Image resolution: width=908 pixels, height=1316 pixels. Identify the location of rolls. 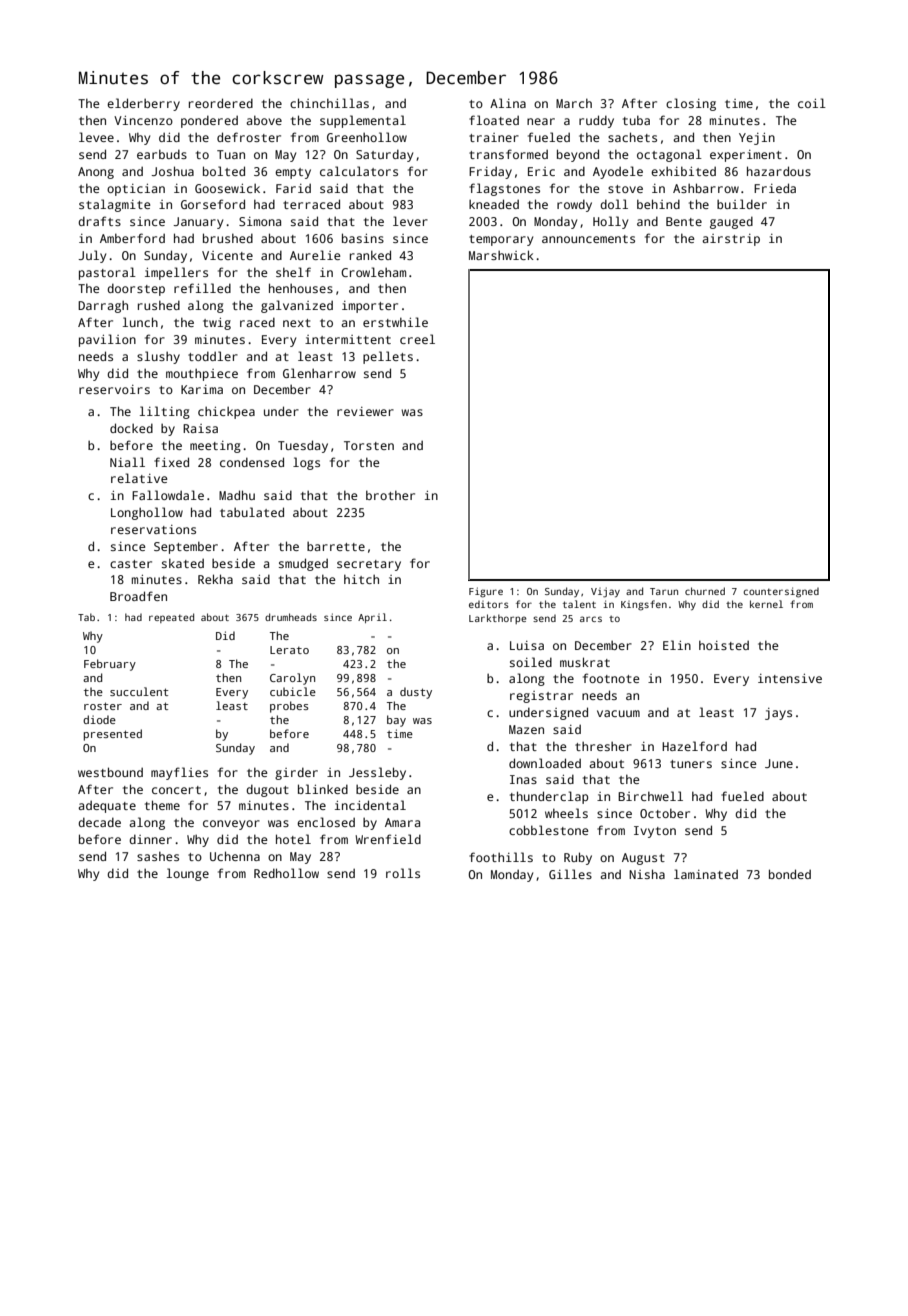
(403, 873).
